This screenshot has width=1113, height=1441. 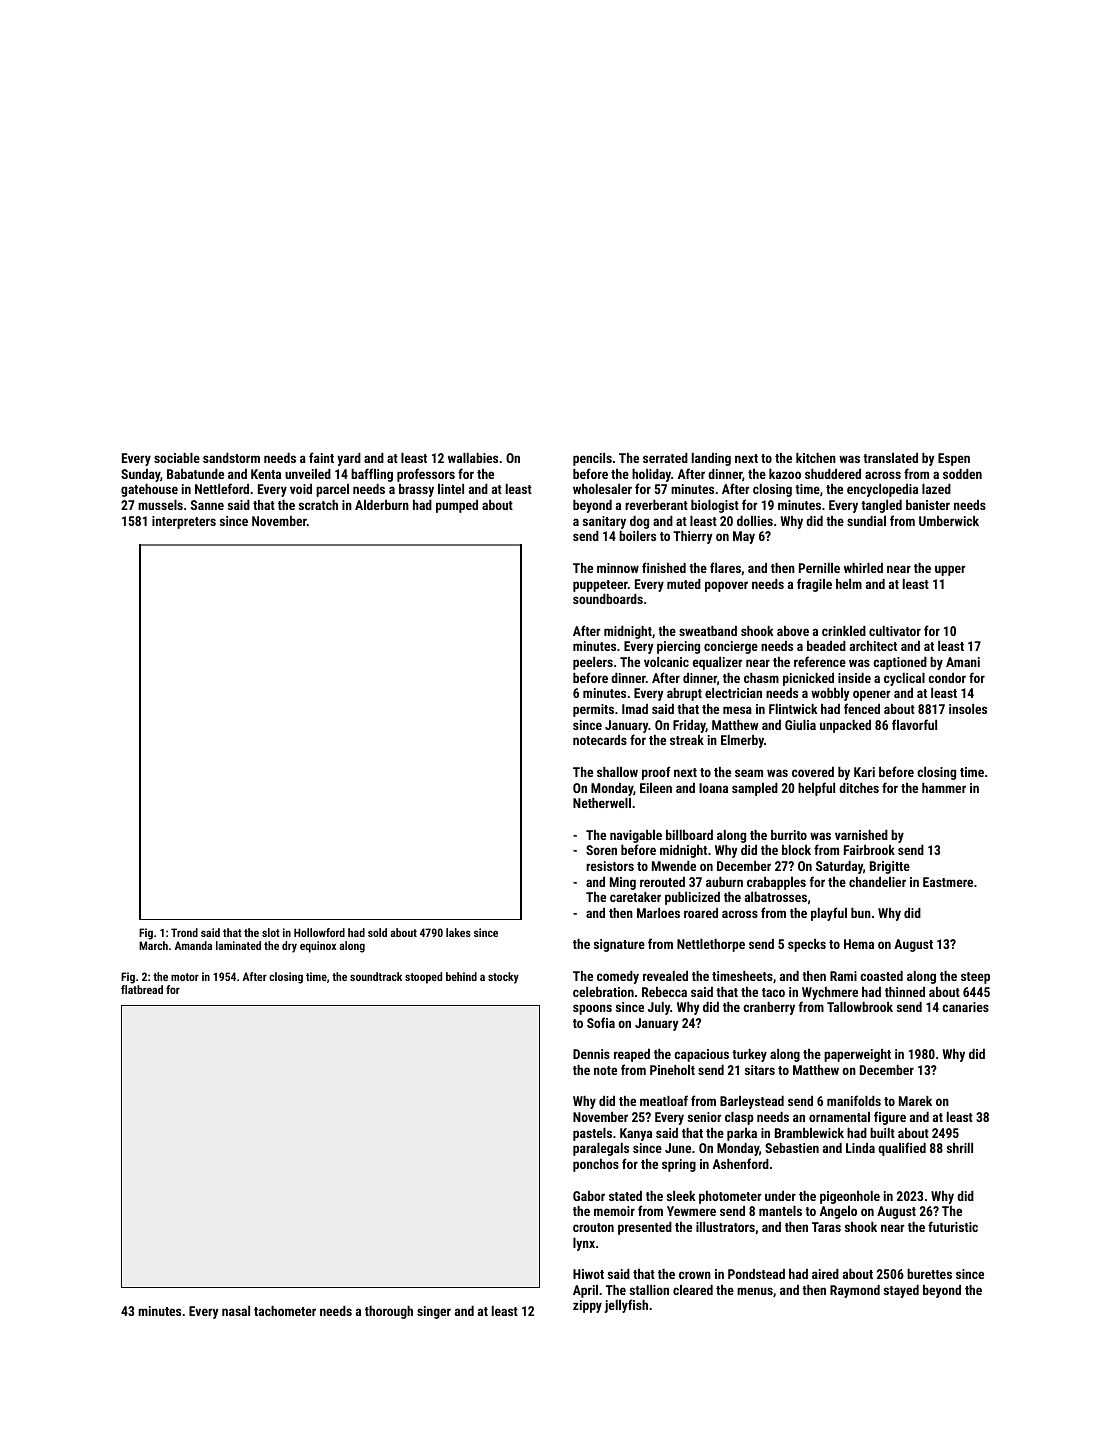 I want to click on upper, so click(x=950, y=570).
